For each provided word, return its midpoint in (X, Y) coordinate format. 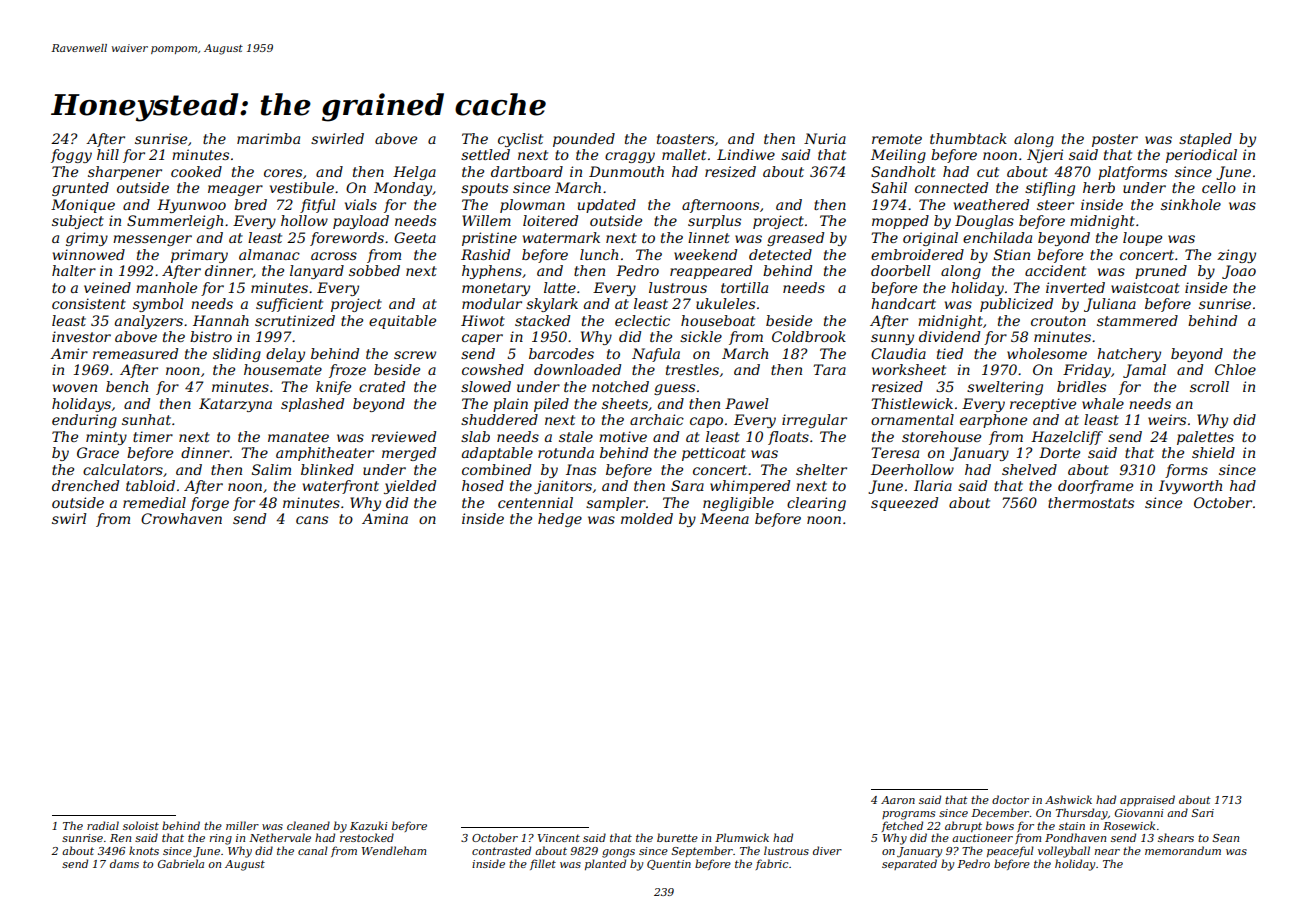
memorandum (1183, 850)
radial (103, 825)
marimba (268, 138)
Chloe (1235, 369)
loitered (550, 220)
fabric (772, 864)
